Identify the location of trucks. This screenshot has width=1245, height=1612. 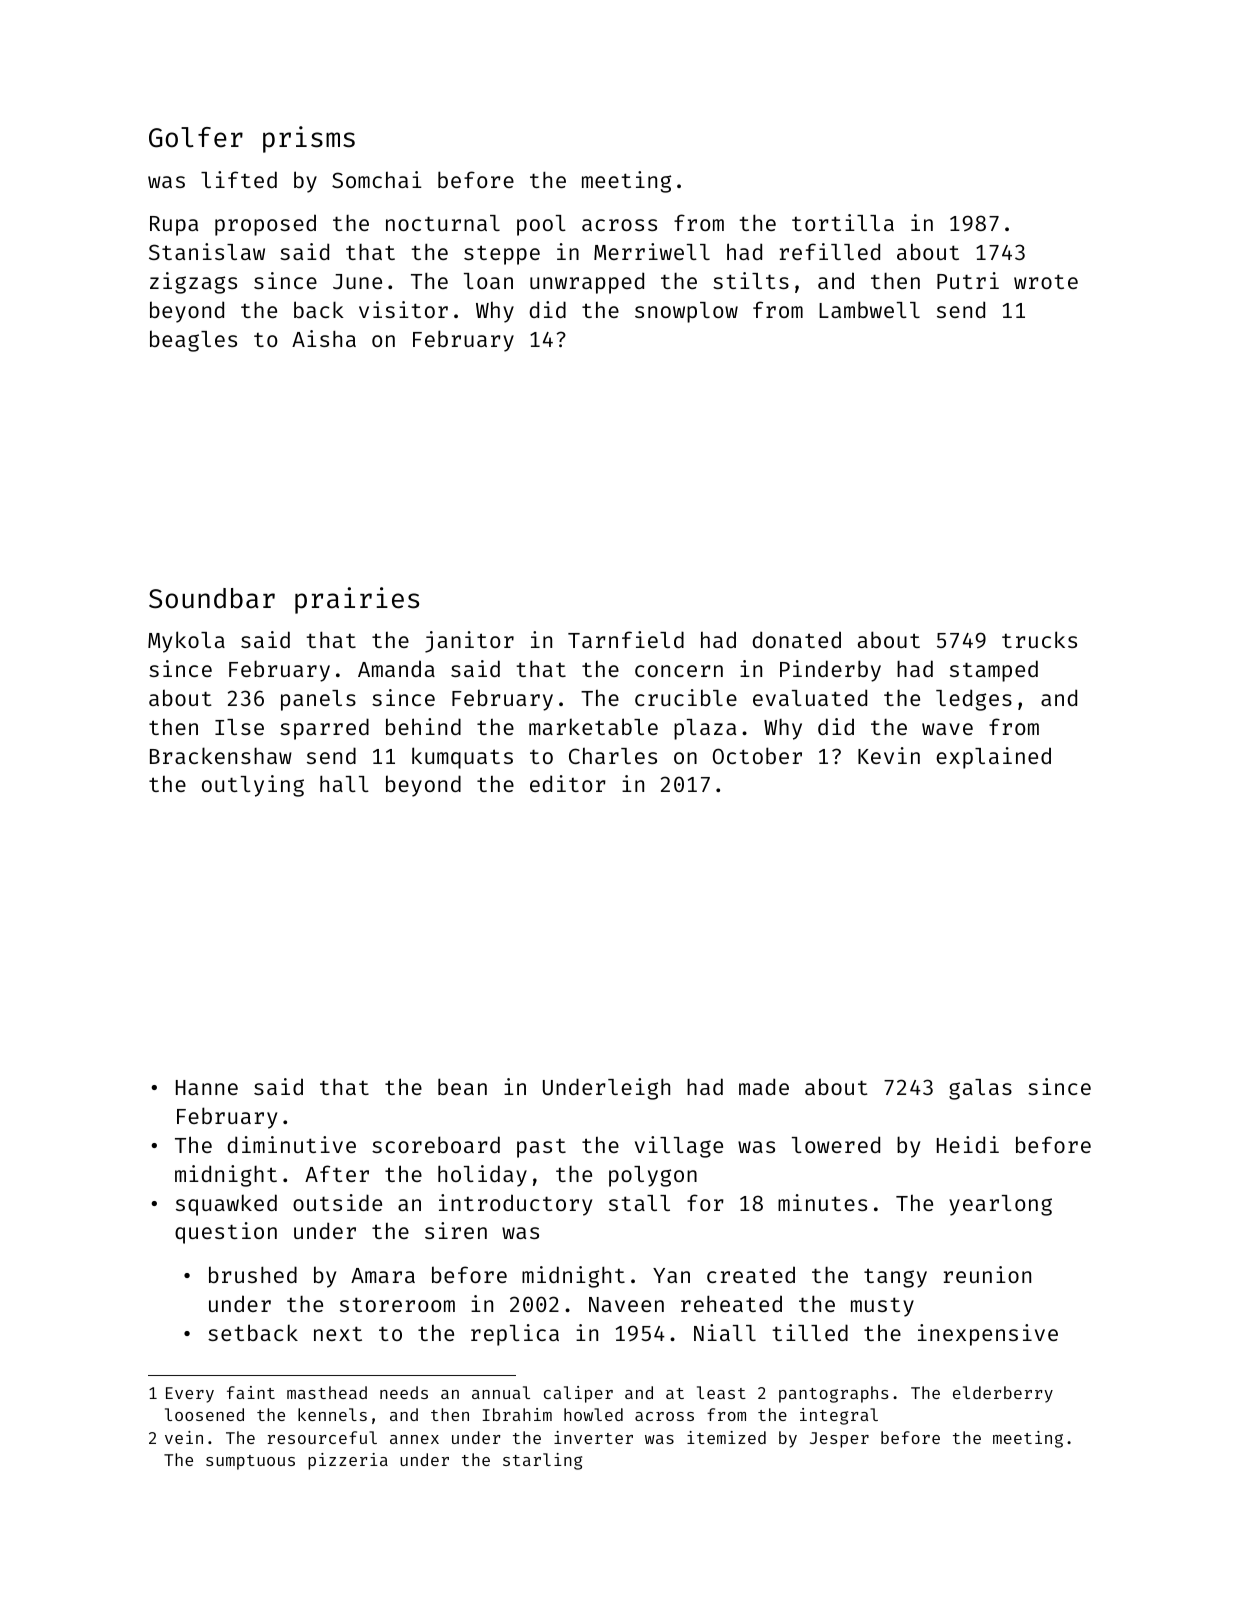
(1039, 639).
